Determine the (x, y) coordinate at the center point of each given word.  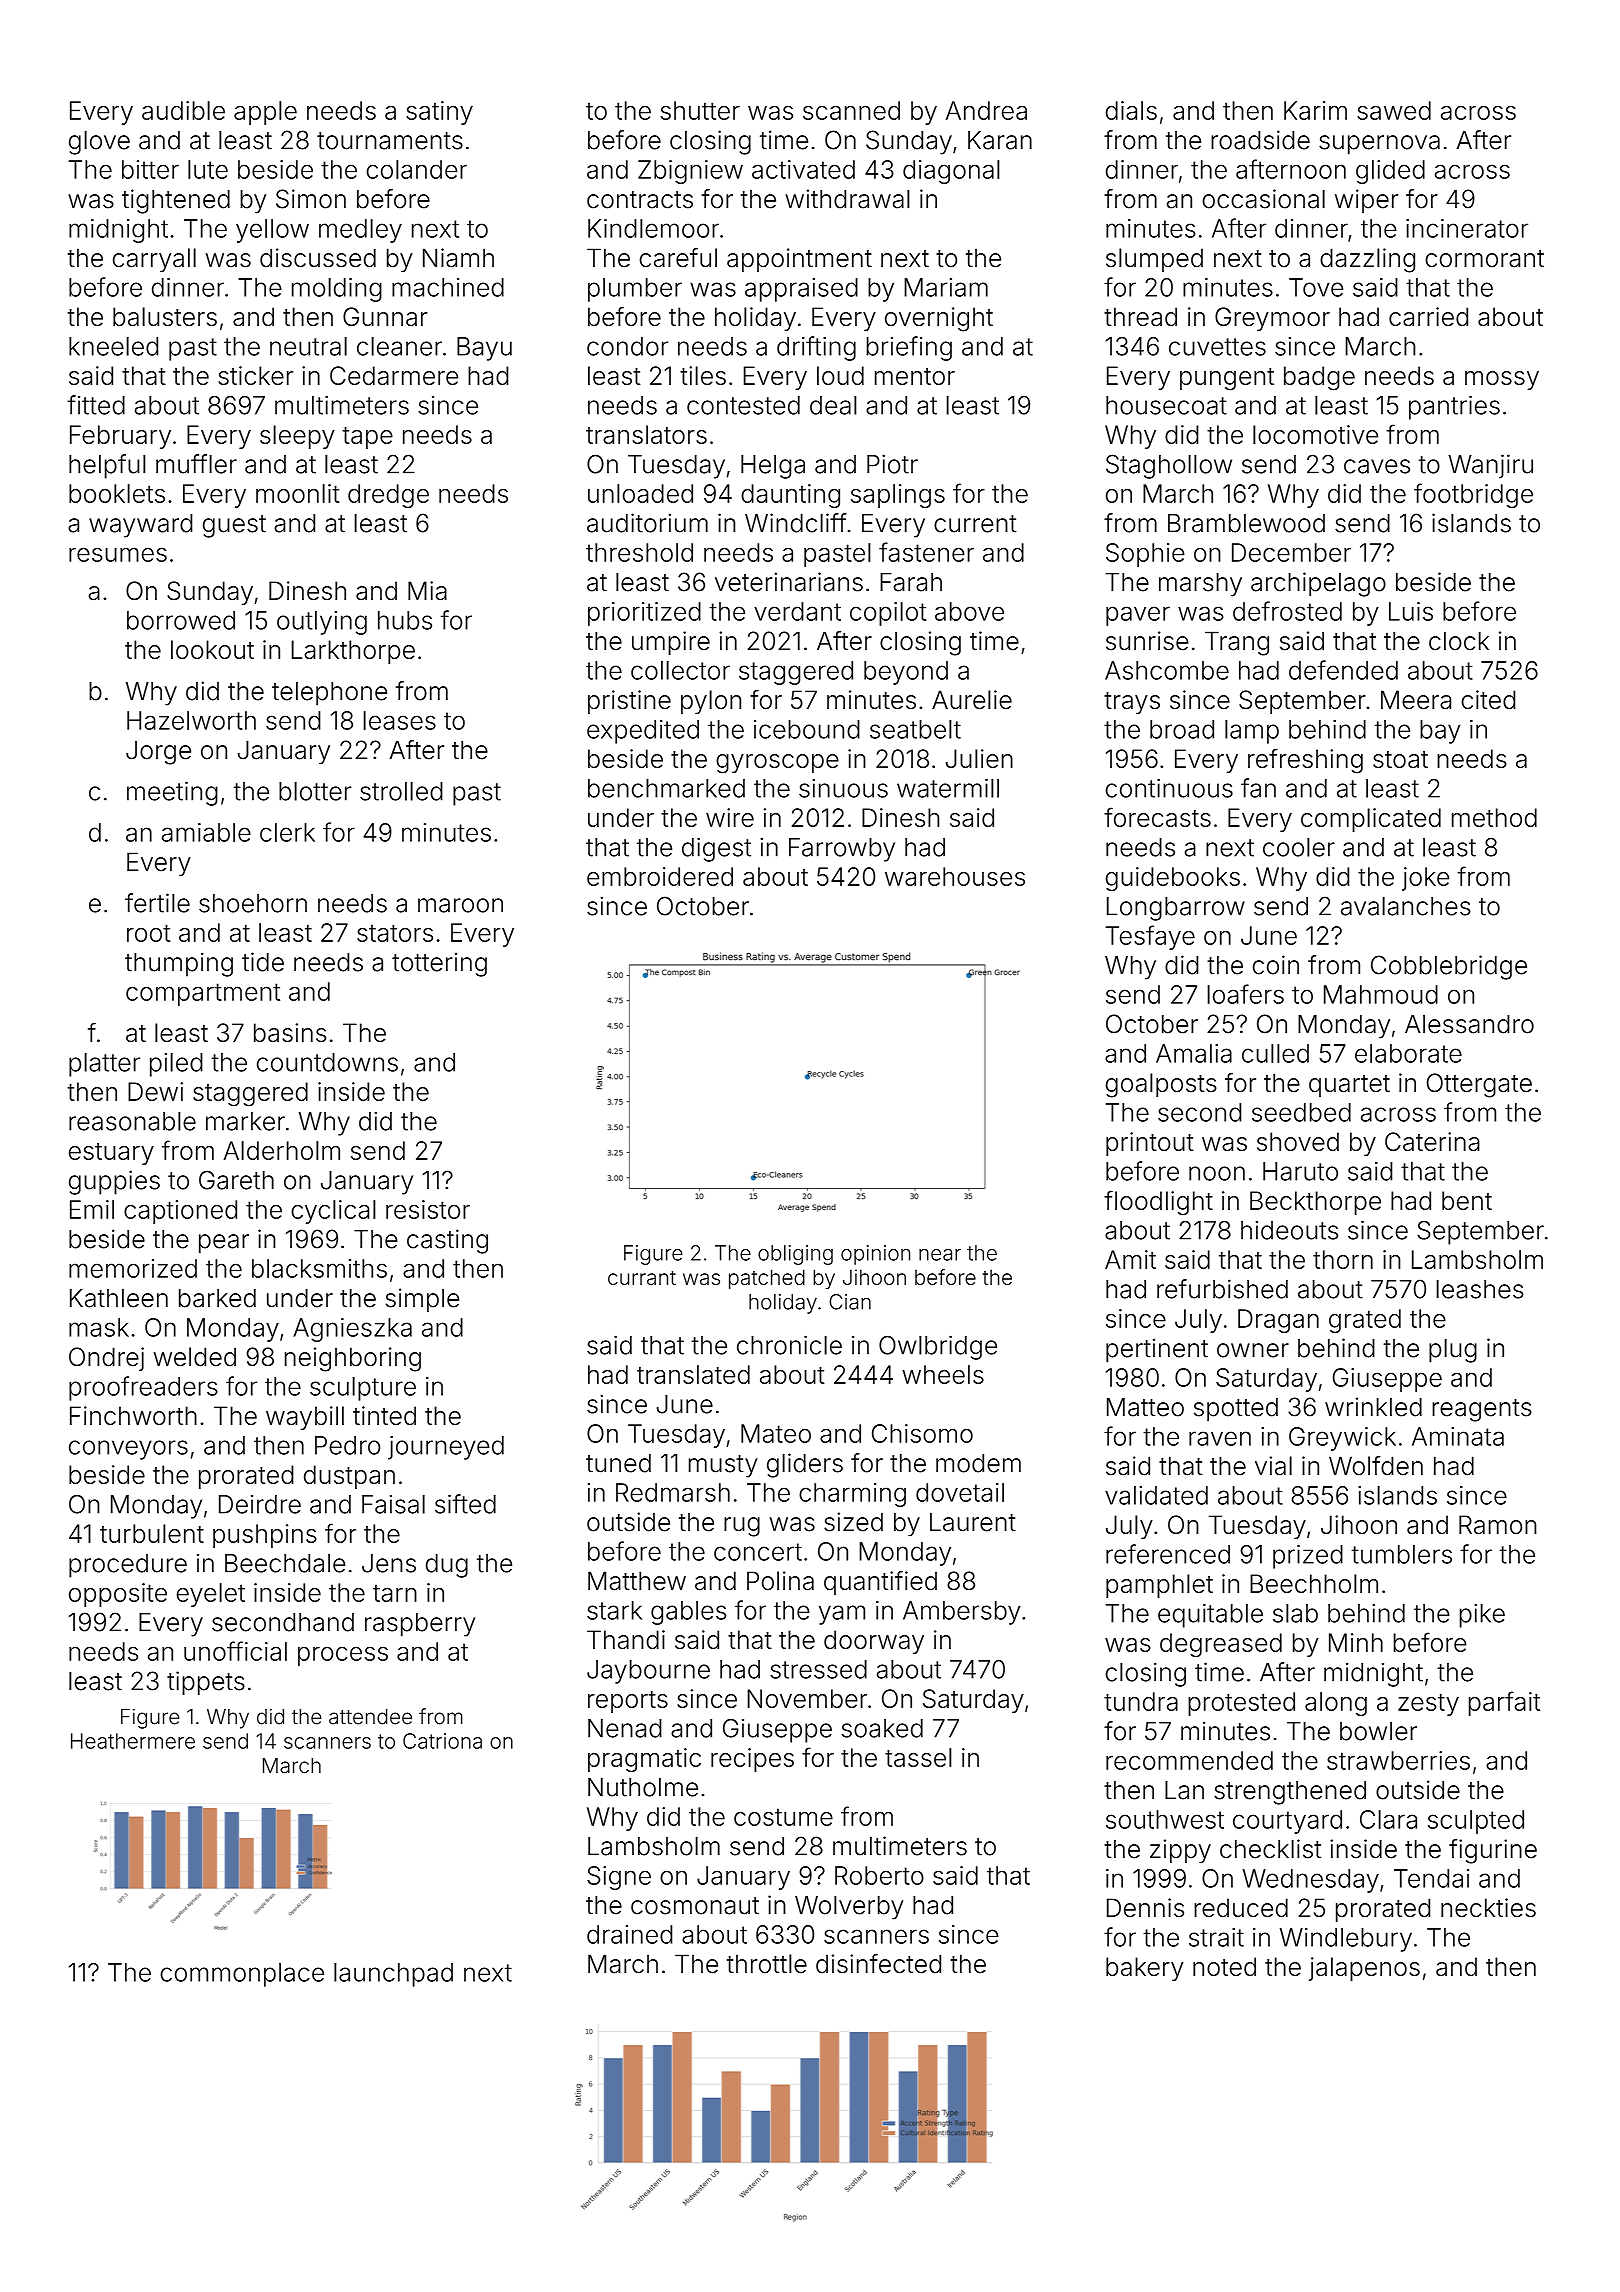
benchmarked (666, 788)
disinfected (878, 1964)
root (148, 933)
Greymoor (1272, 319)
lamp (1252, 732)
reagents (1482, 1410)
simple (422, 1300)
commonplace (242, 1975)
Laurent (973, 1522)
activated (803, 169)
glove (99, 142)
